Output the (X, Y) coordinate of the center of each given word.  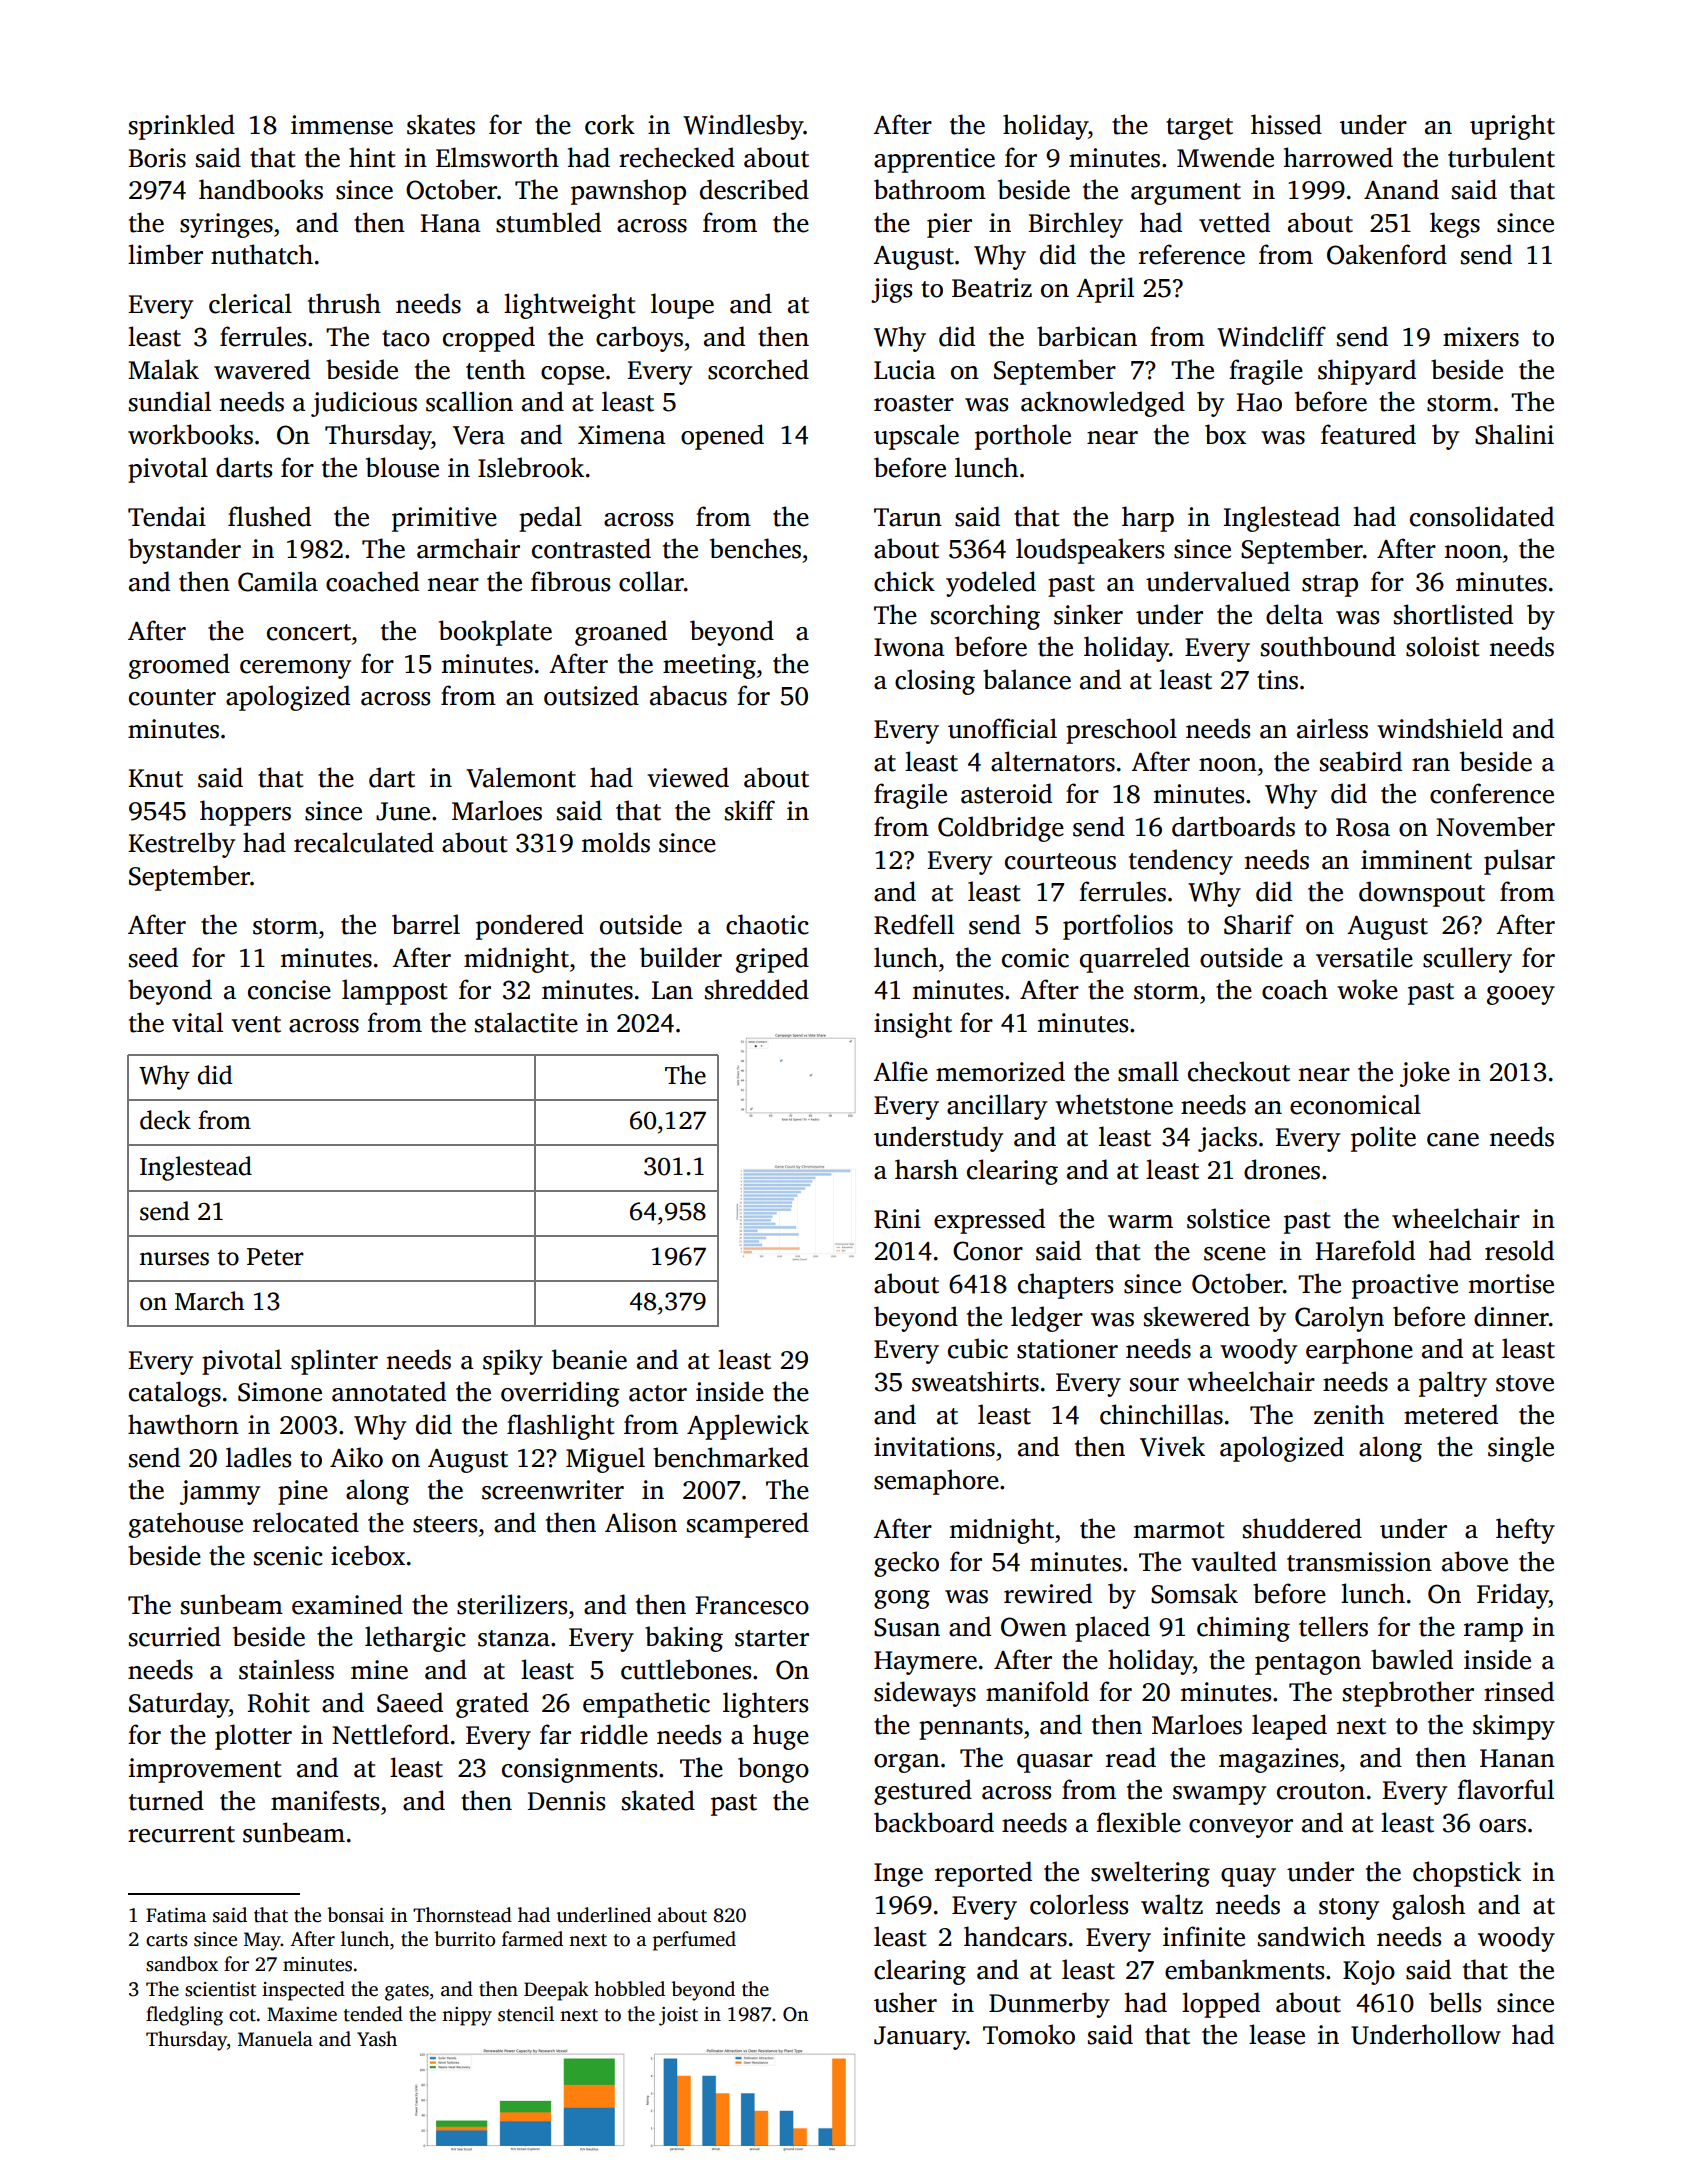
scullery (1467, 960)
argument (1186, 194)
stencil (526, 2014)
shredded (757, 989)
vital (197, 1022)
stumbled (548, 222)
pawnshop (628, 192)
